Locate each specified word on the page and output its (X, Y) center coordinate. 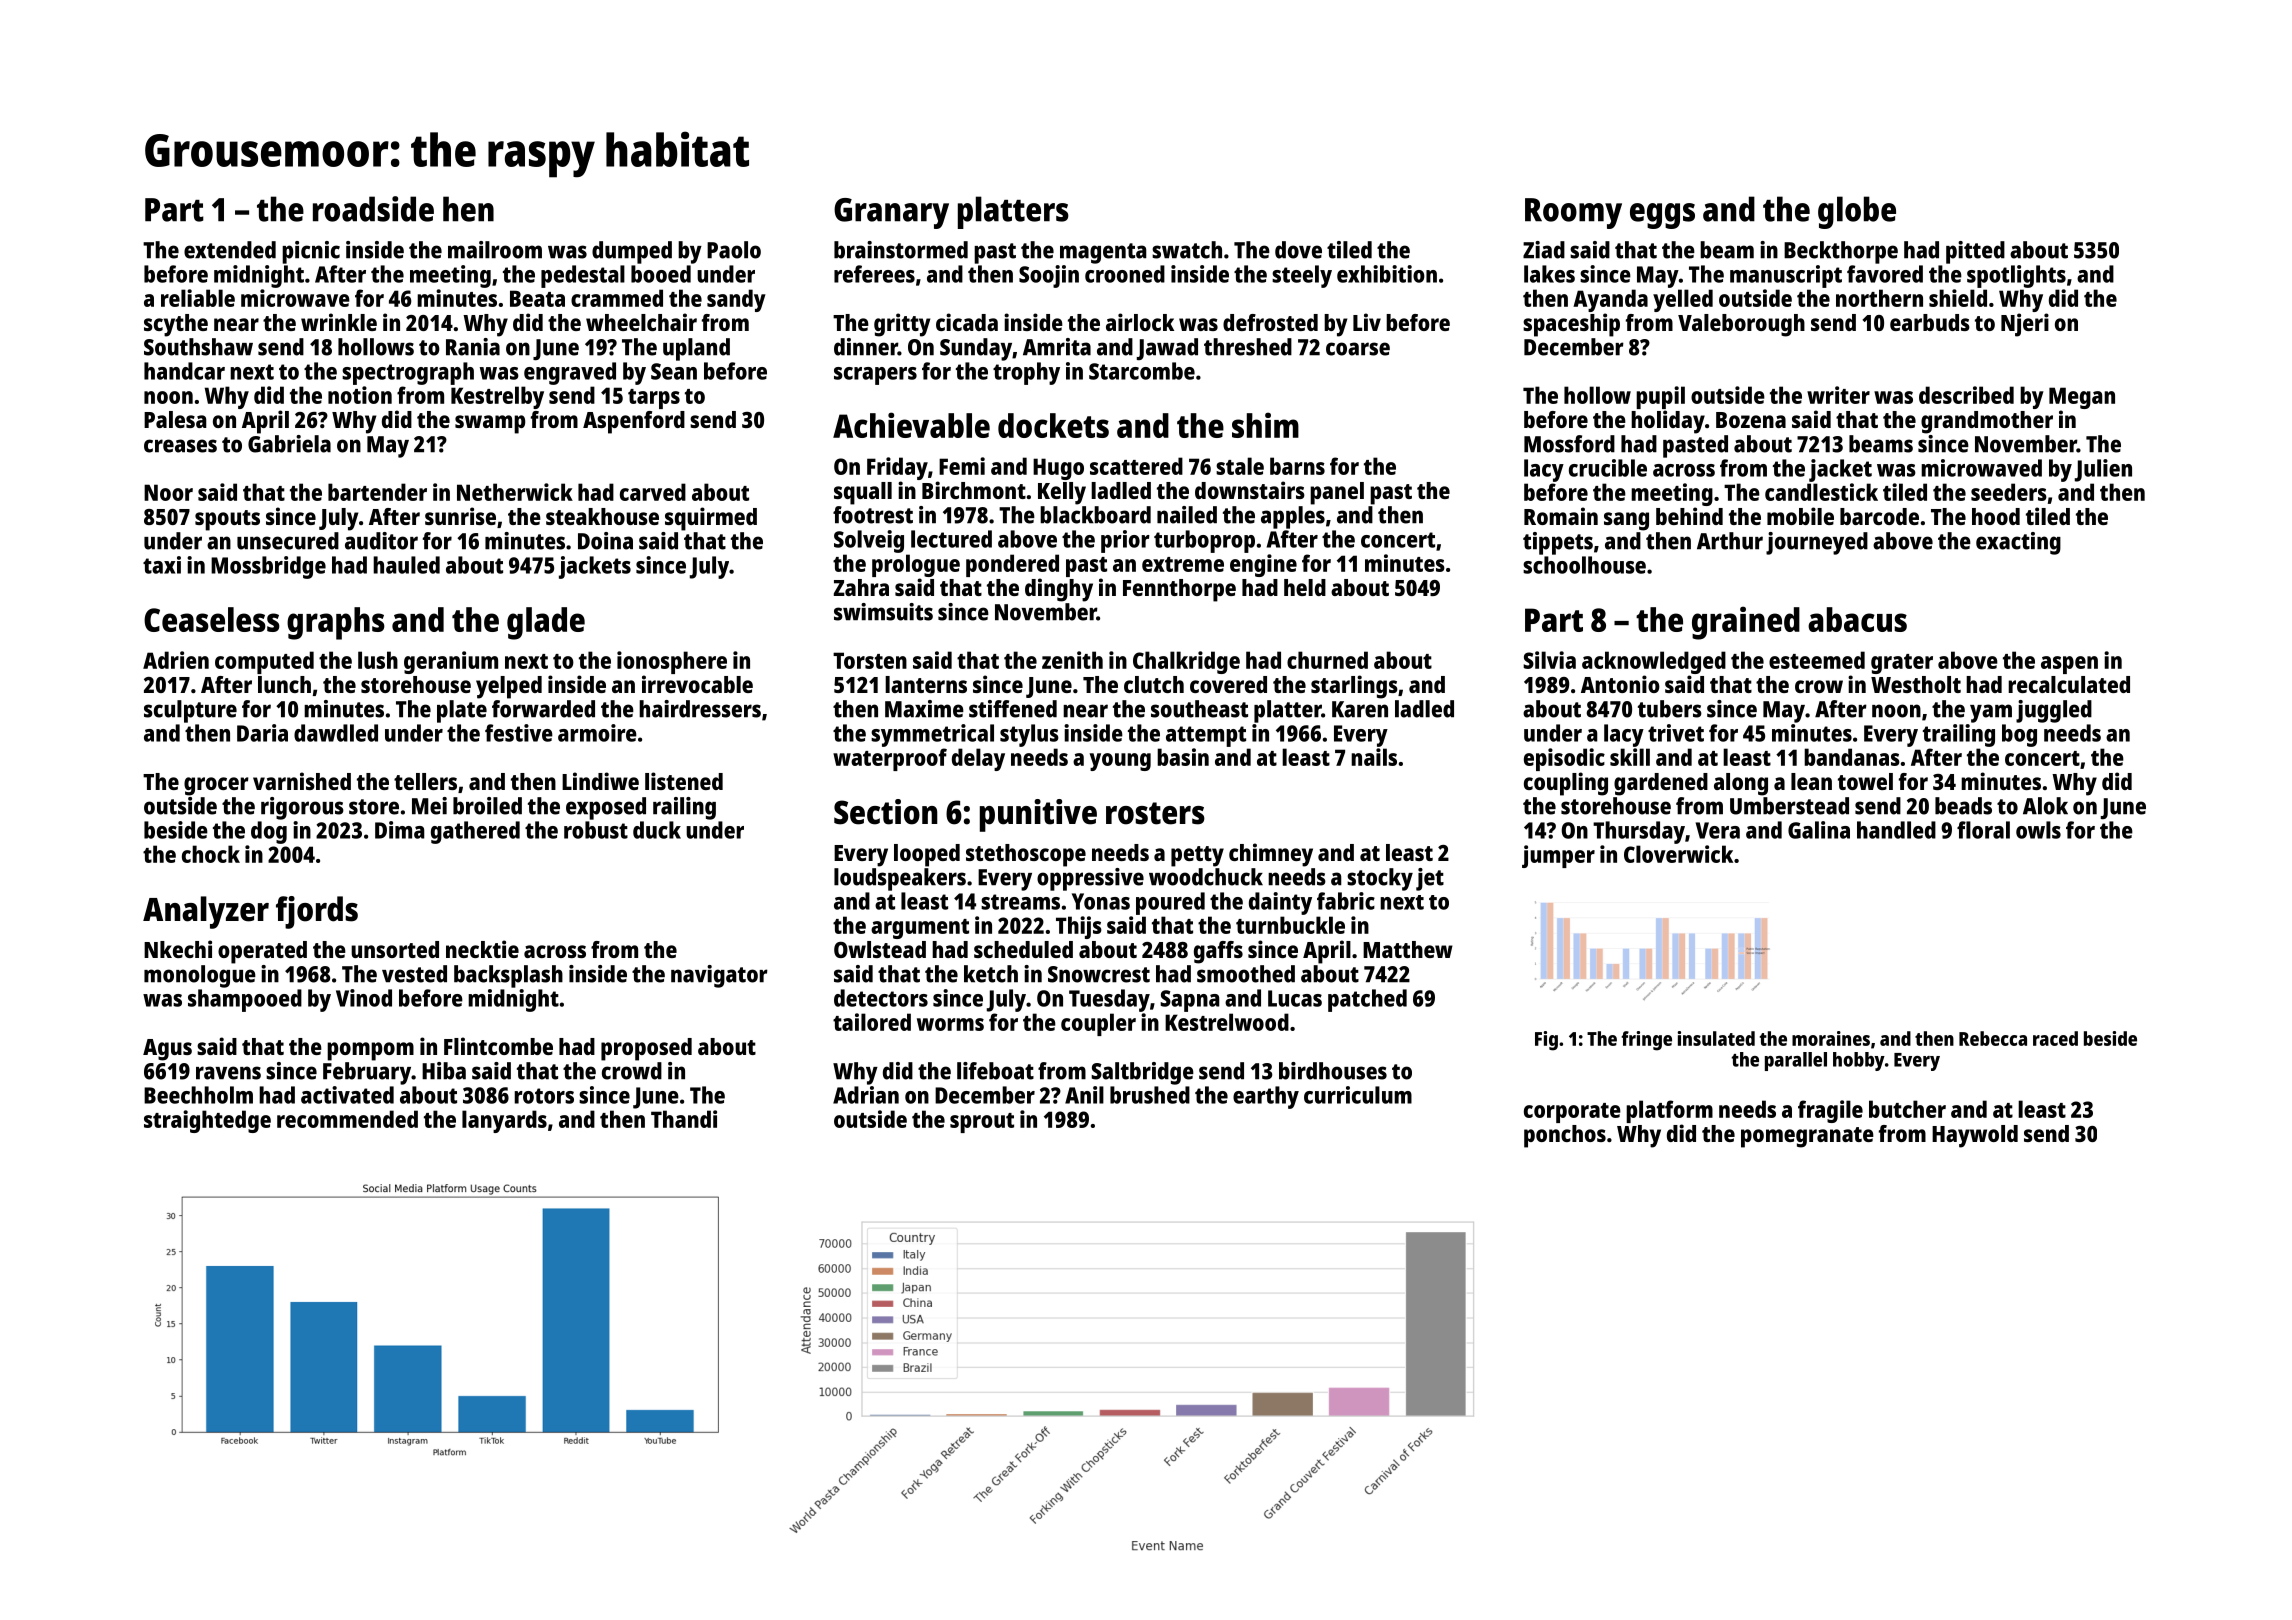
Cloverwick (1678, 854)
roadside (373, 209)
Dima (400, 830)
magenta (1103, 253)
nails (1374, 757)
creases (180, 446)
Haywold (1975, 1136)
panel (1337, 493)
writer (1838, 395)
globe (1857, 212)
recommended (347, 1119)
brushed (1150, 1095)
